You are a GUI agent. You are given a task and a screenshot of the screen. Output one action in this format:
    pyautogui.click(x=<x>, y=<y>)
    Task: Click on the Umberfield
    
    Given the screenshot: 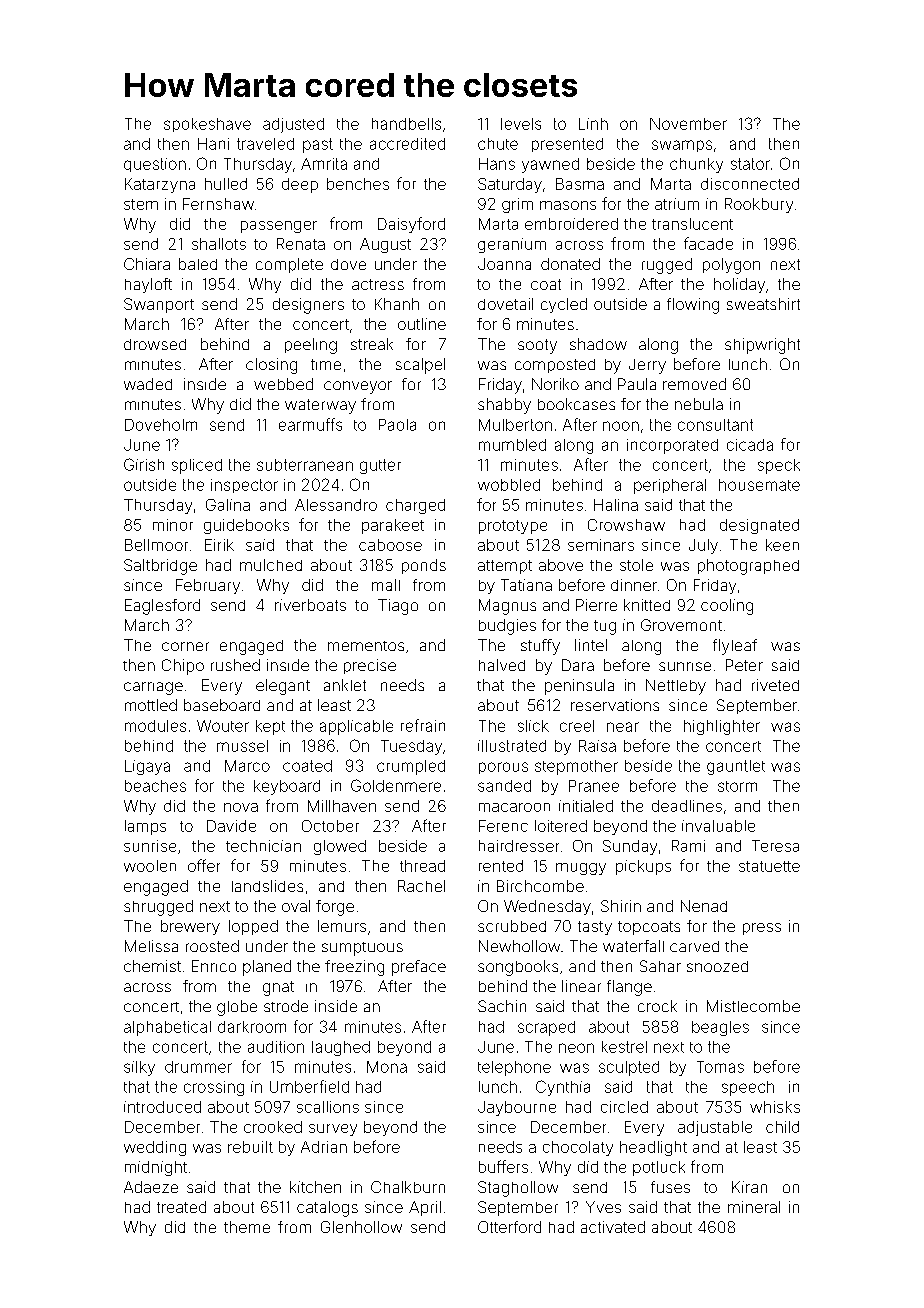 What is the action you would take?
    pyautogui.click(x=309, y=1086)
